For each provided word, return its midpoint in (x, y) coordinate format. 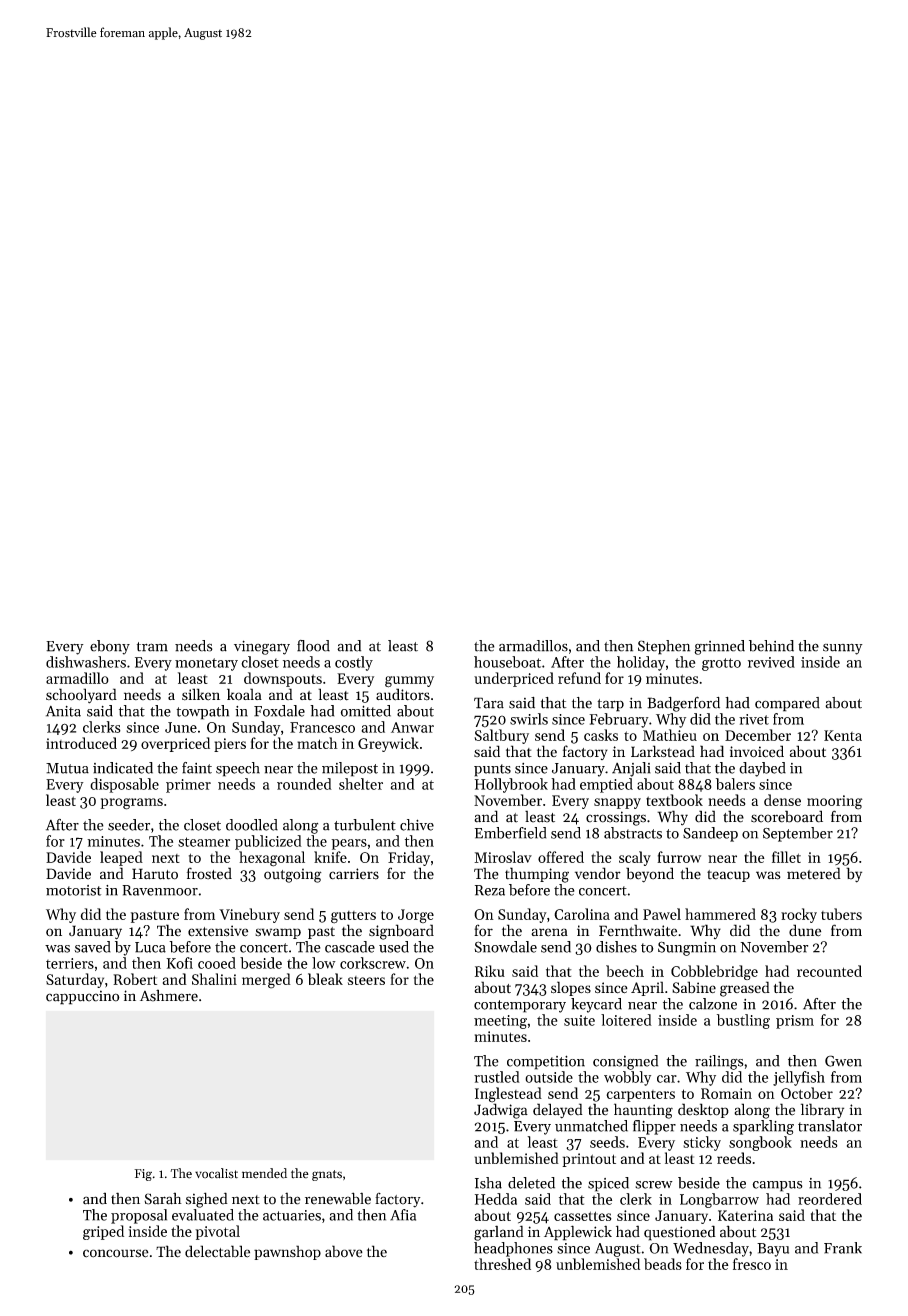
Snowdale (505, 947)
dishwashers (86, 662)
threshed (502, 1264)
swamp (278, 933)
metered (814, 873)
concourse (116, 1253)
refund (579, 678)
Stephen (664, 647)
